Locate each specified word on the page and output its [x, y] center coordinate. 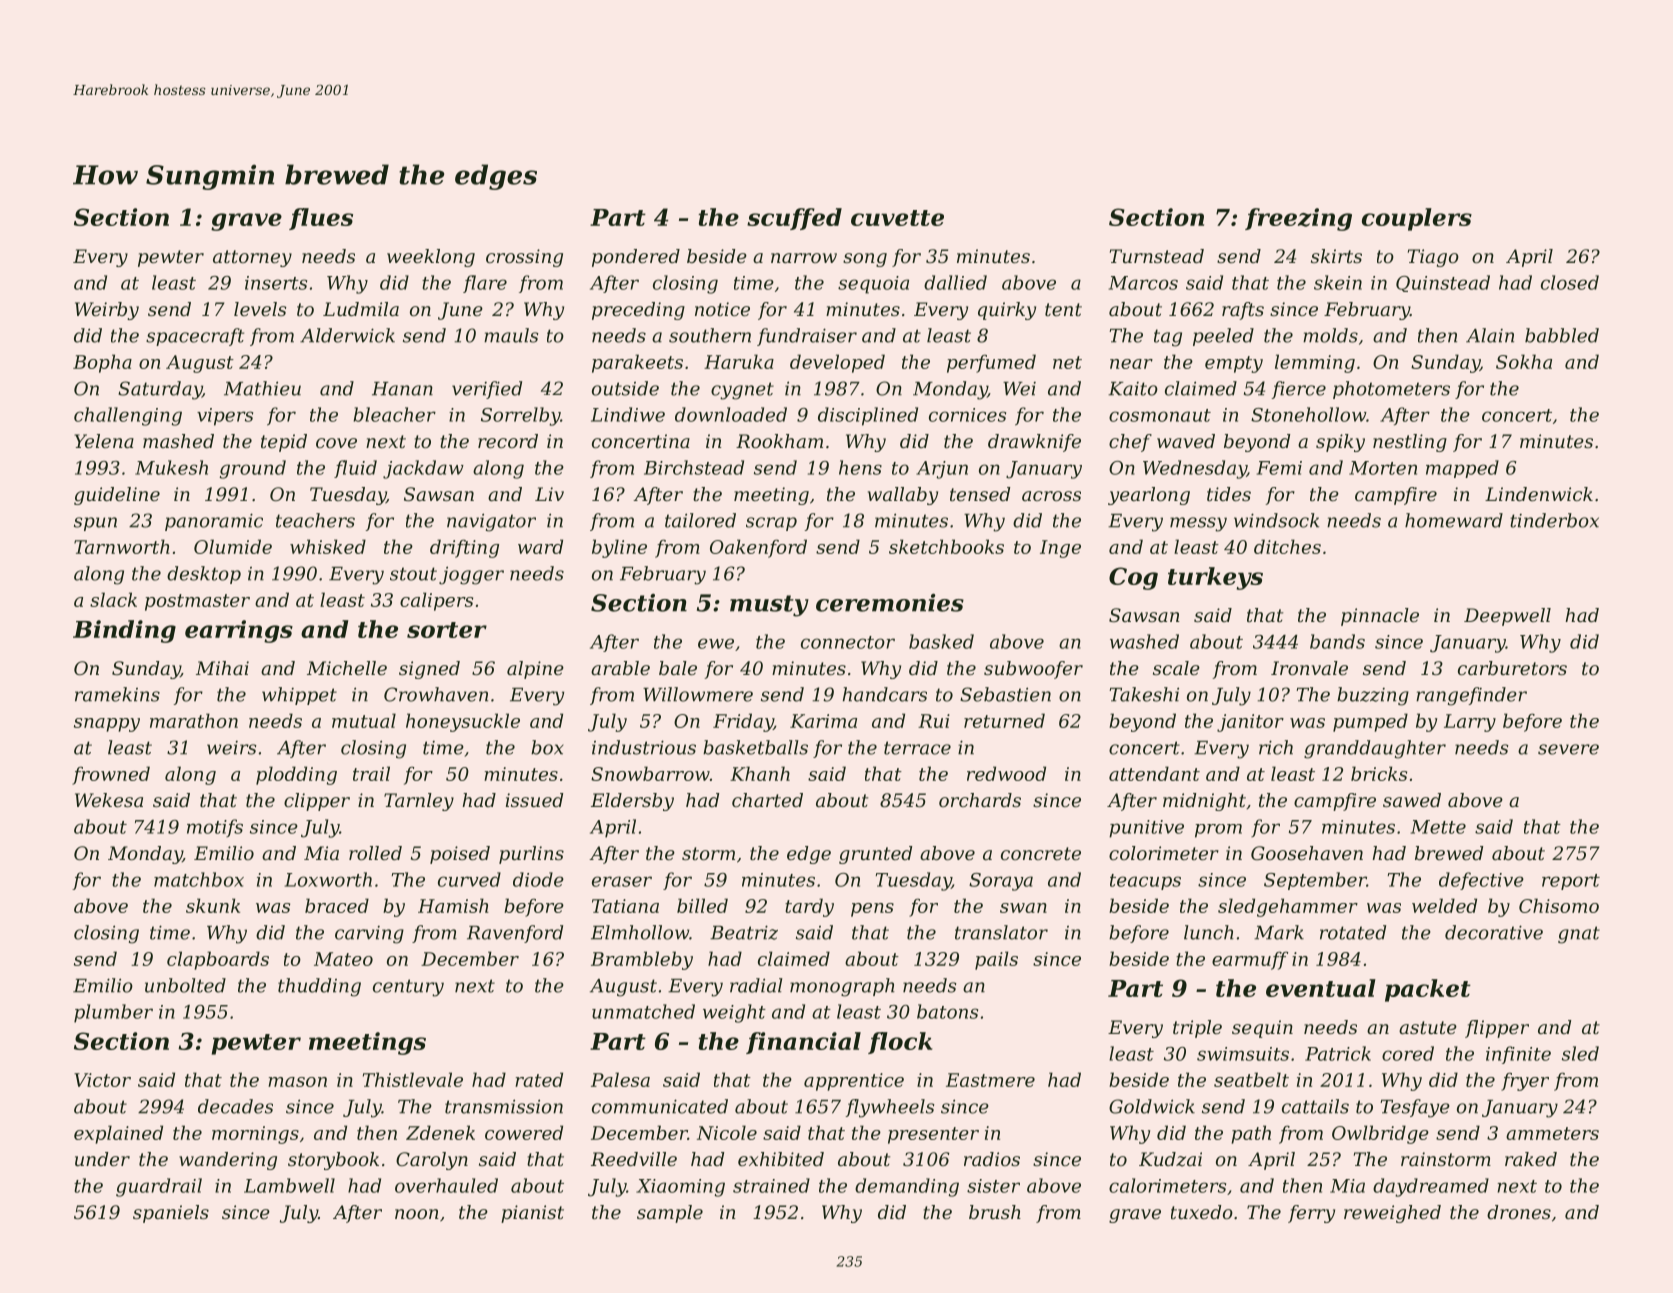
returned [1004, 720]
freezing [1298, 219]
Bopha [102, 363]
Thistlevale [413, 1079]
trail [371, 773]
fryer [1525, 1081]
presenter [933, 1135]
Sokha [1524, 361]
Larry [1470, 723]
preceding [638, 311]
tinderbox [1554, 520]
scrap [771, 524]
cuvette [897, 218]
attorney [252, 258]
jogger [471, 575]
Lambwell [289, 1185]
